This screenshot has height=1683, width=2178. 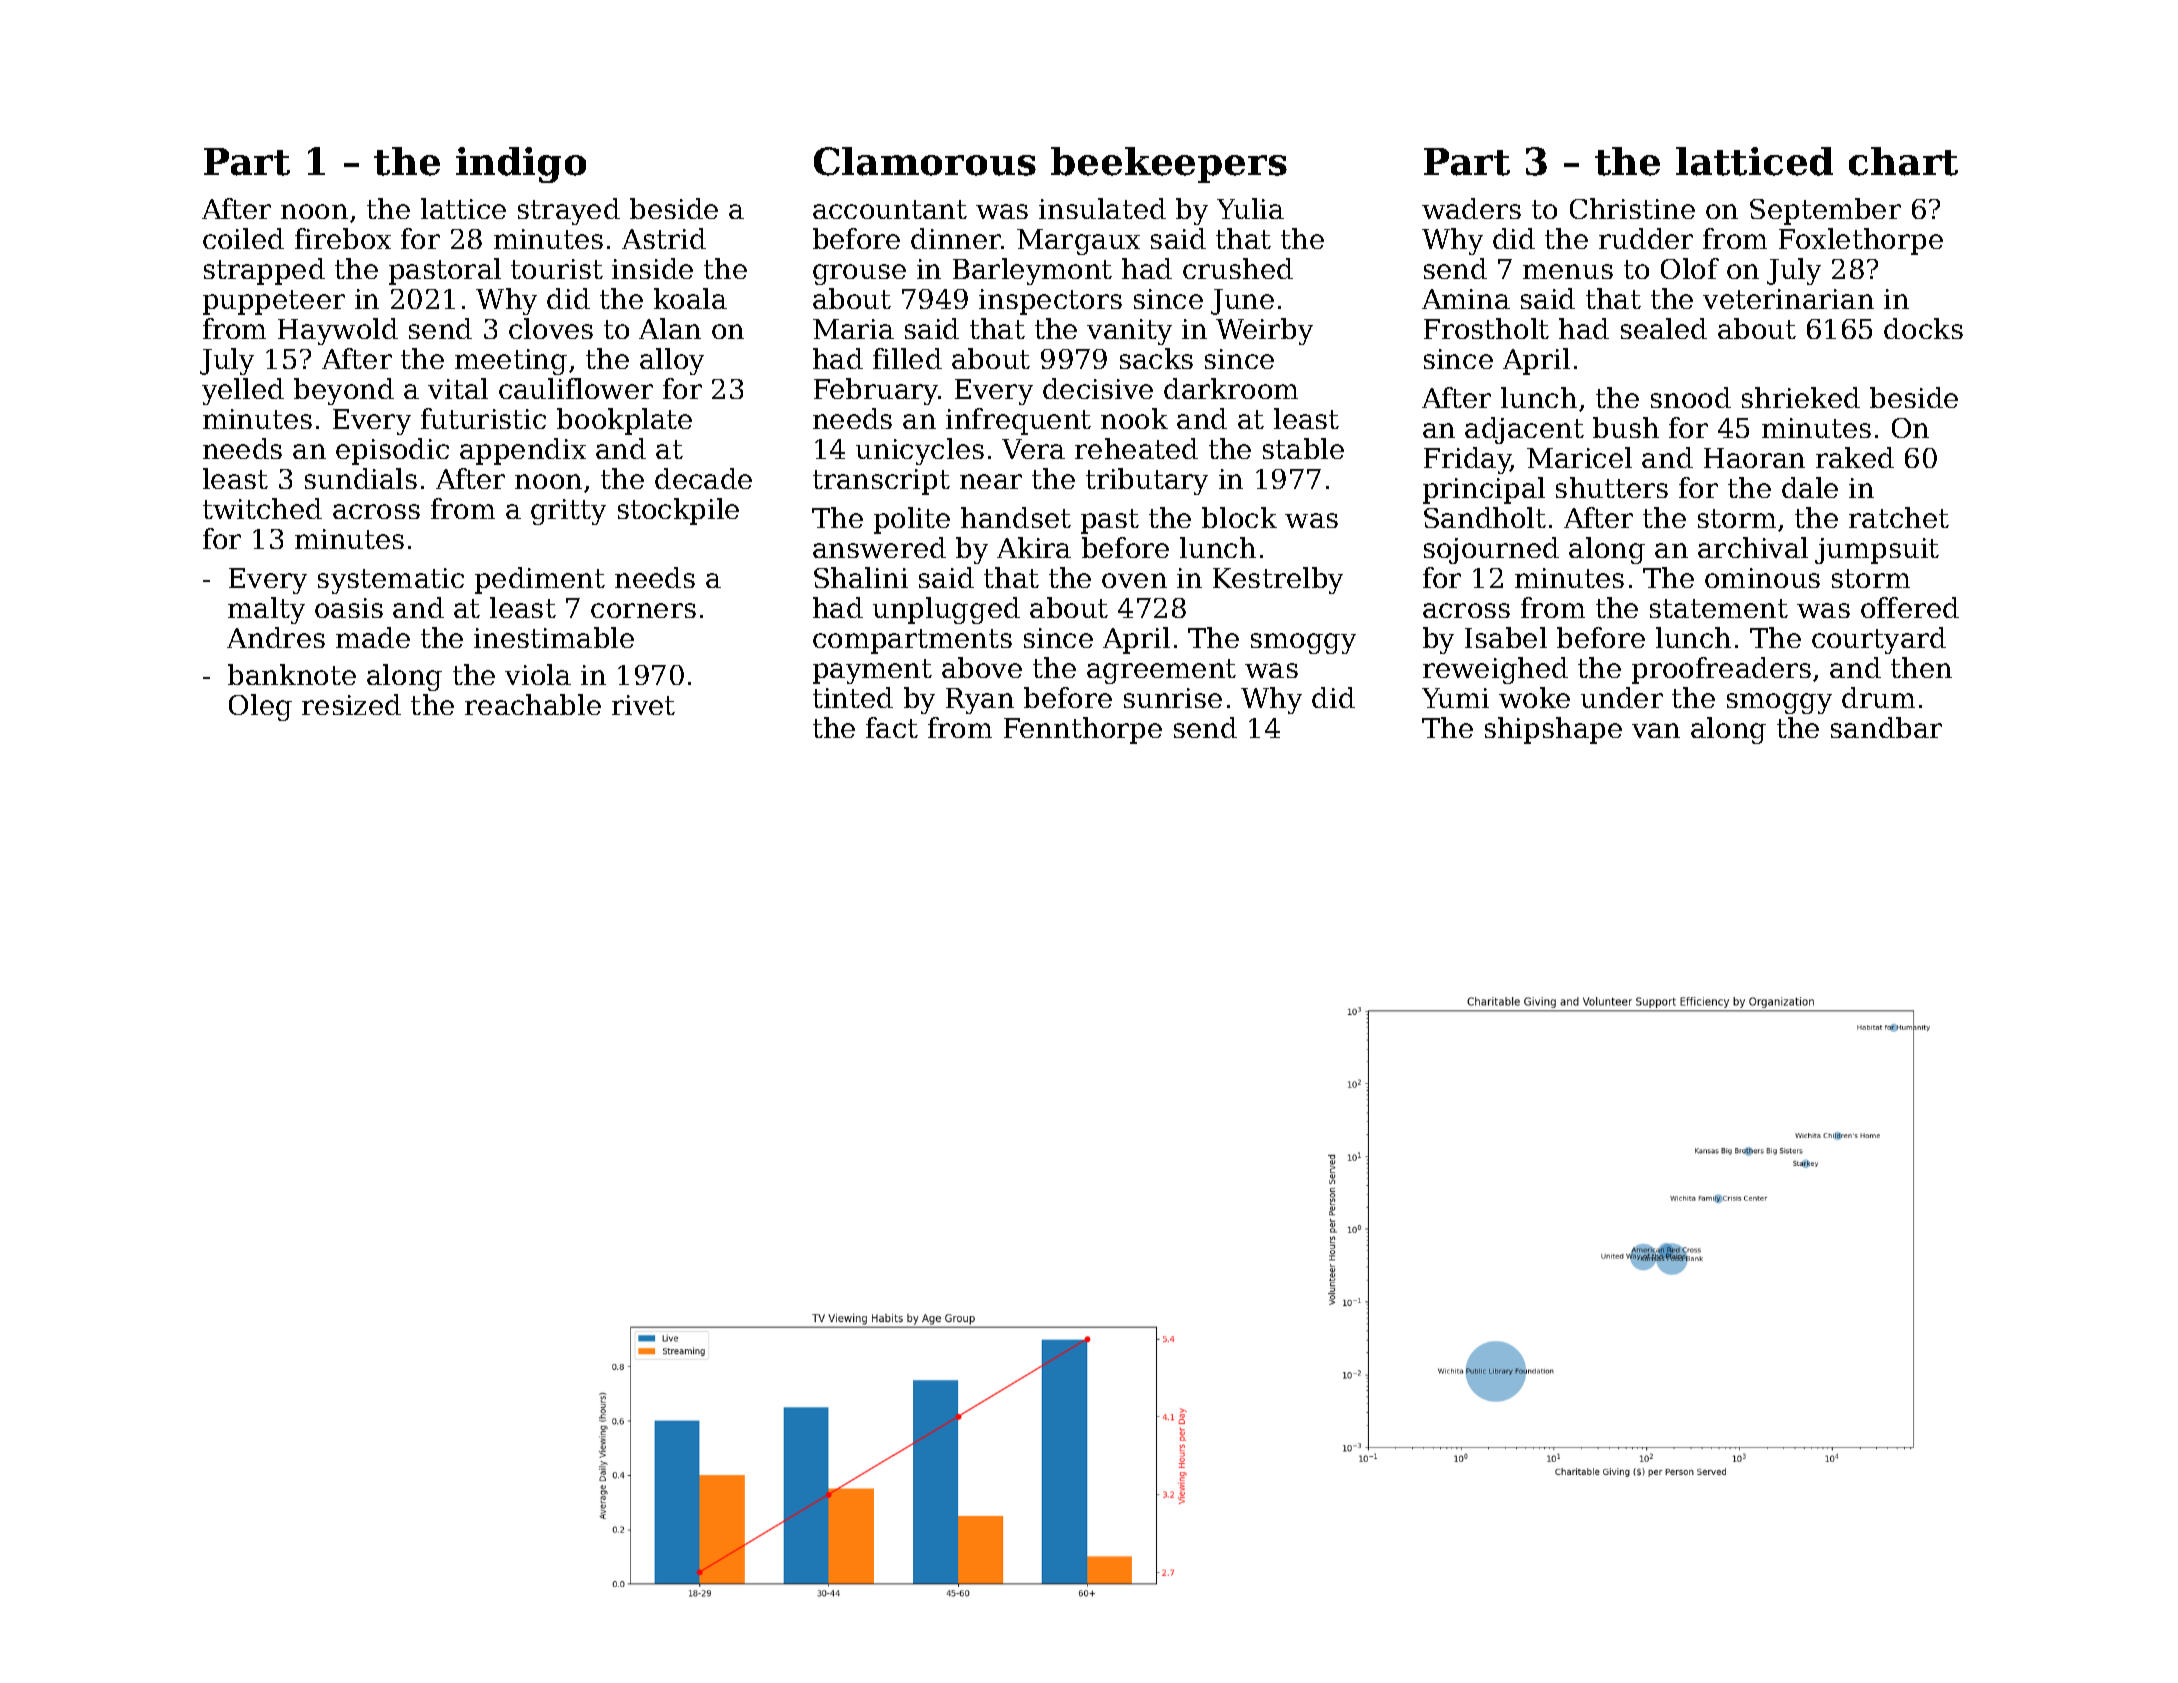 I want to click on gritty, so click(x=568, y=512).
